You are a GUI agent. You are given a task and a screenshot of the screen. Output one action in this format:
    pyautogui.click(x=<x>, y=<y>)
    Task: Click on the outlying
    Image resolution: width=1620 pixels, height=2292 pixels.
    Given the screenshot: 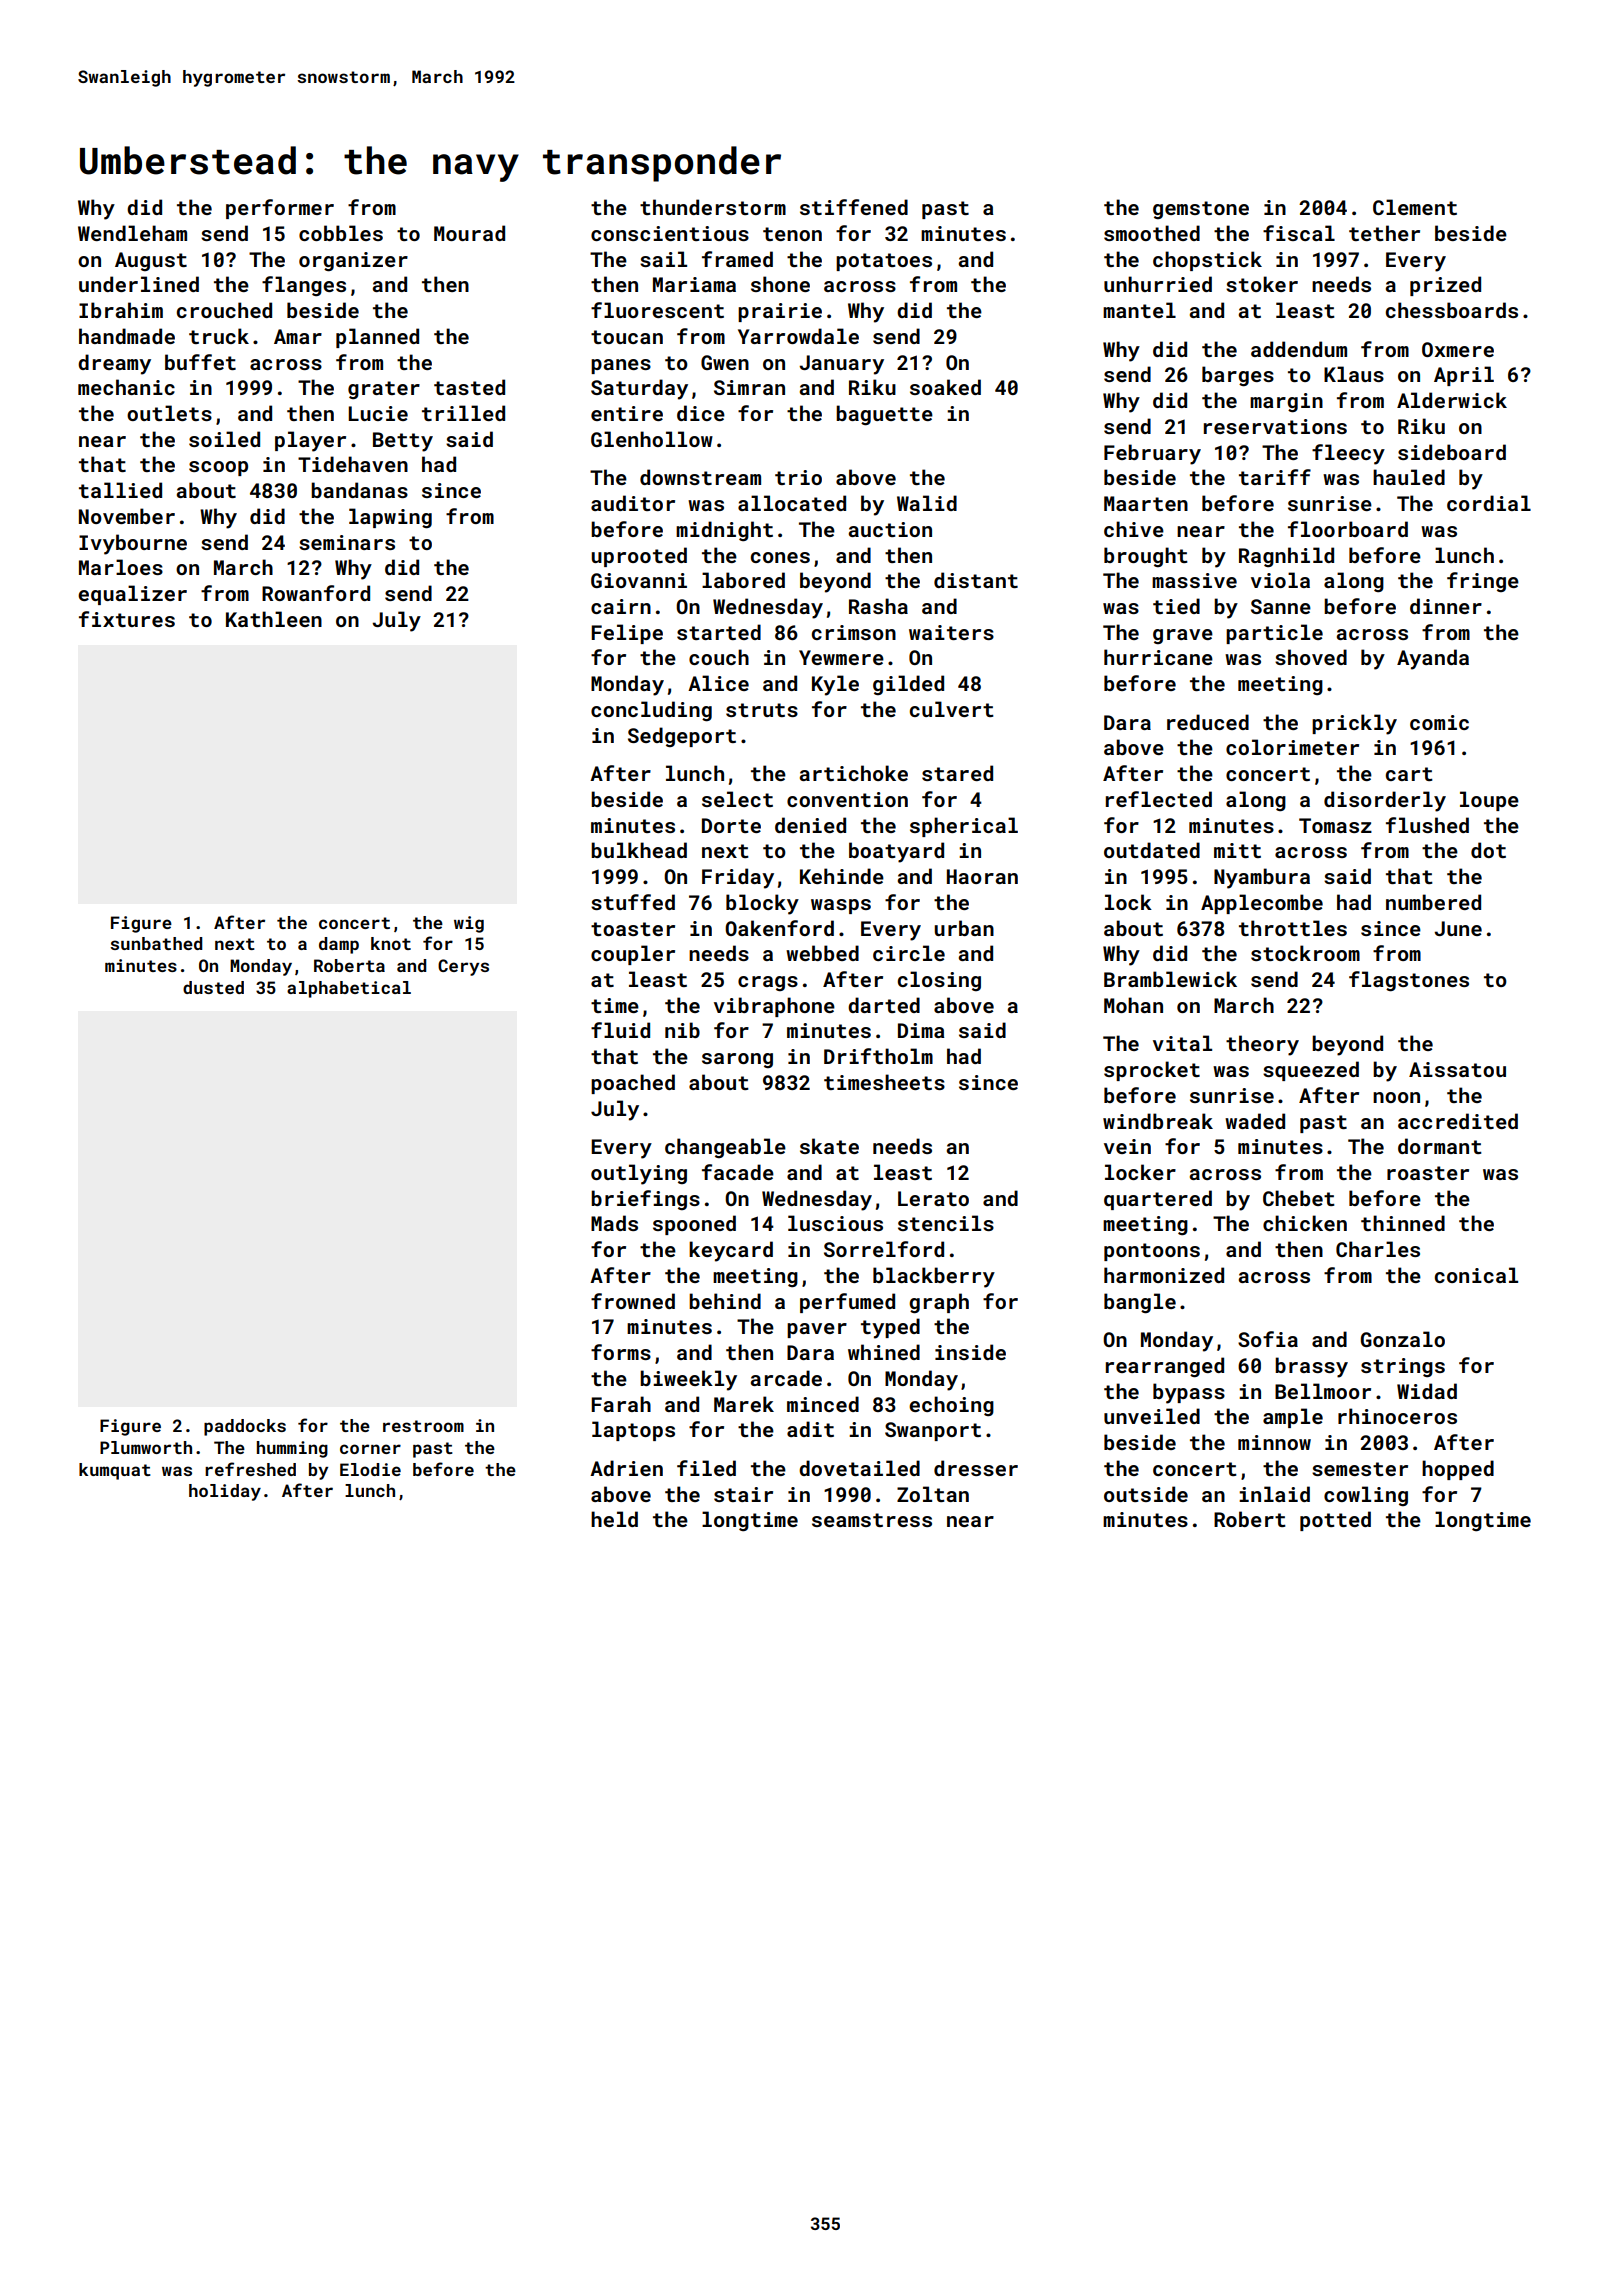 What is the action you would take?
    pyautogui.click(x=639, y=1174)
